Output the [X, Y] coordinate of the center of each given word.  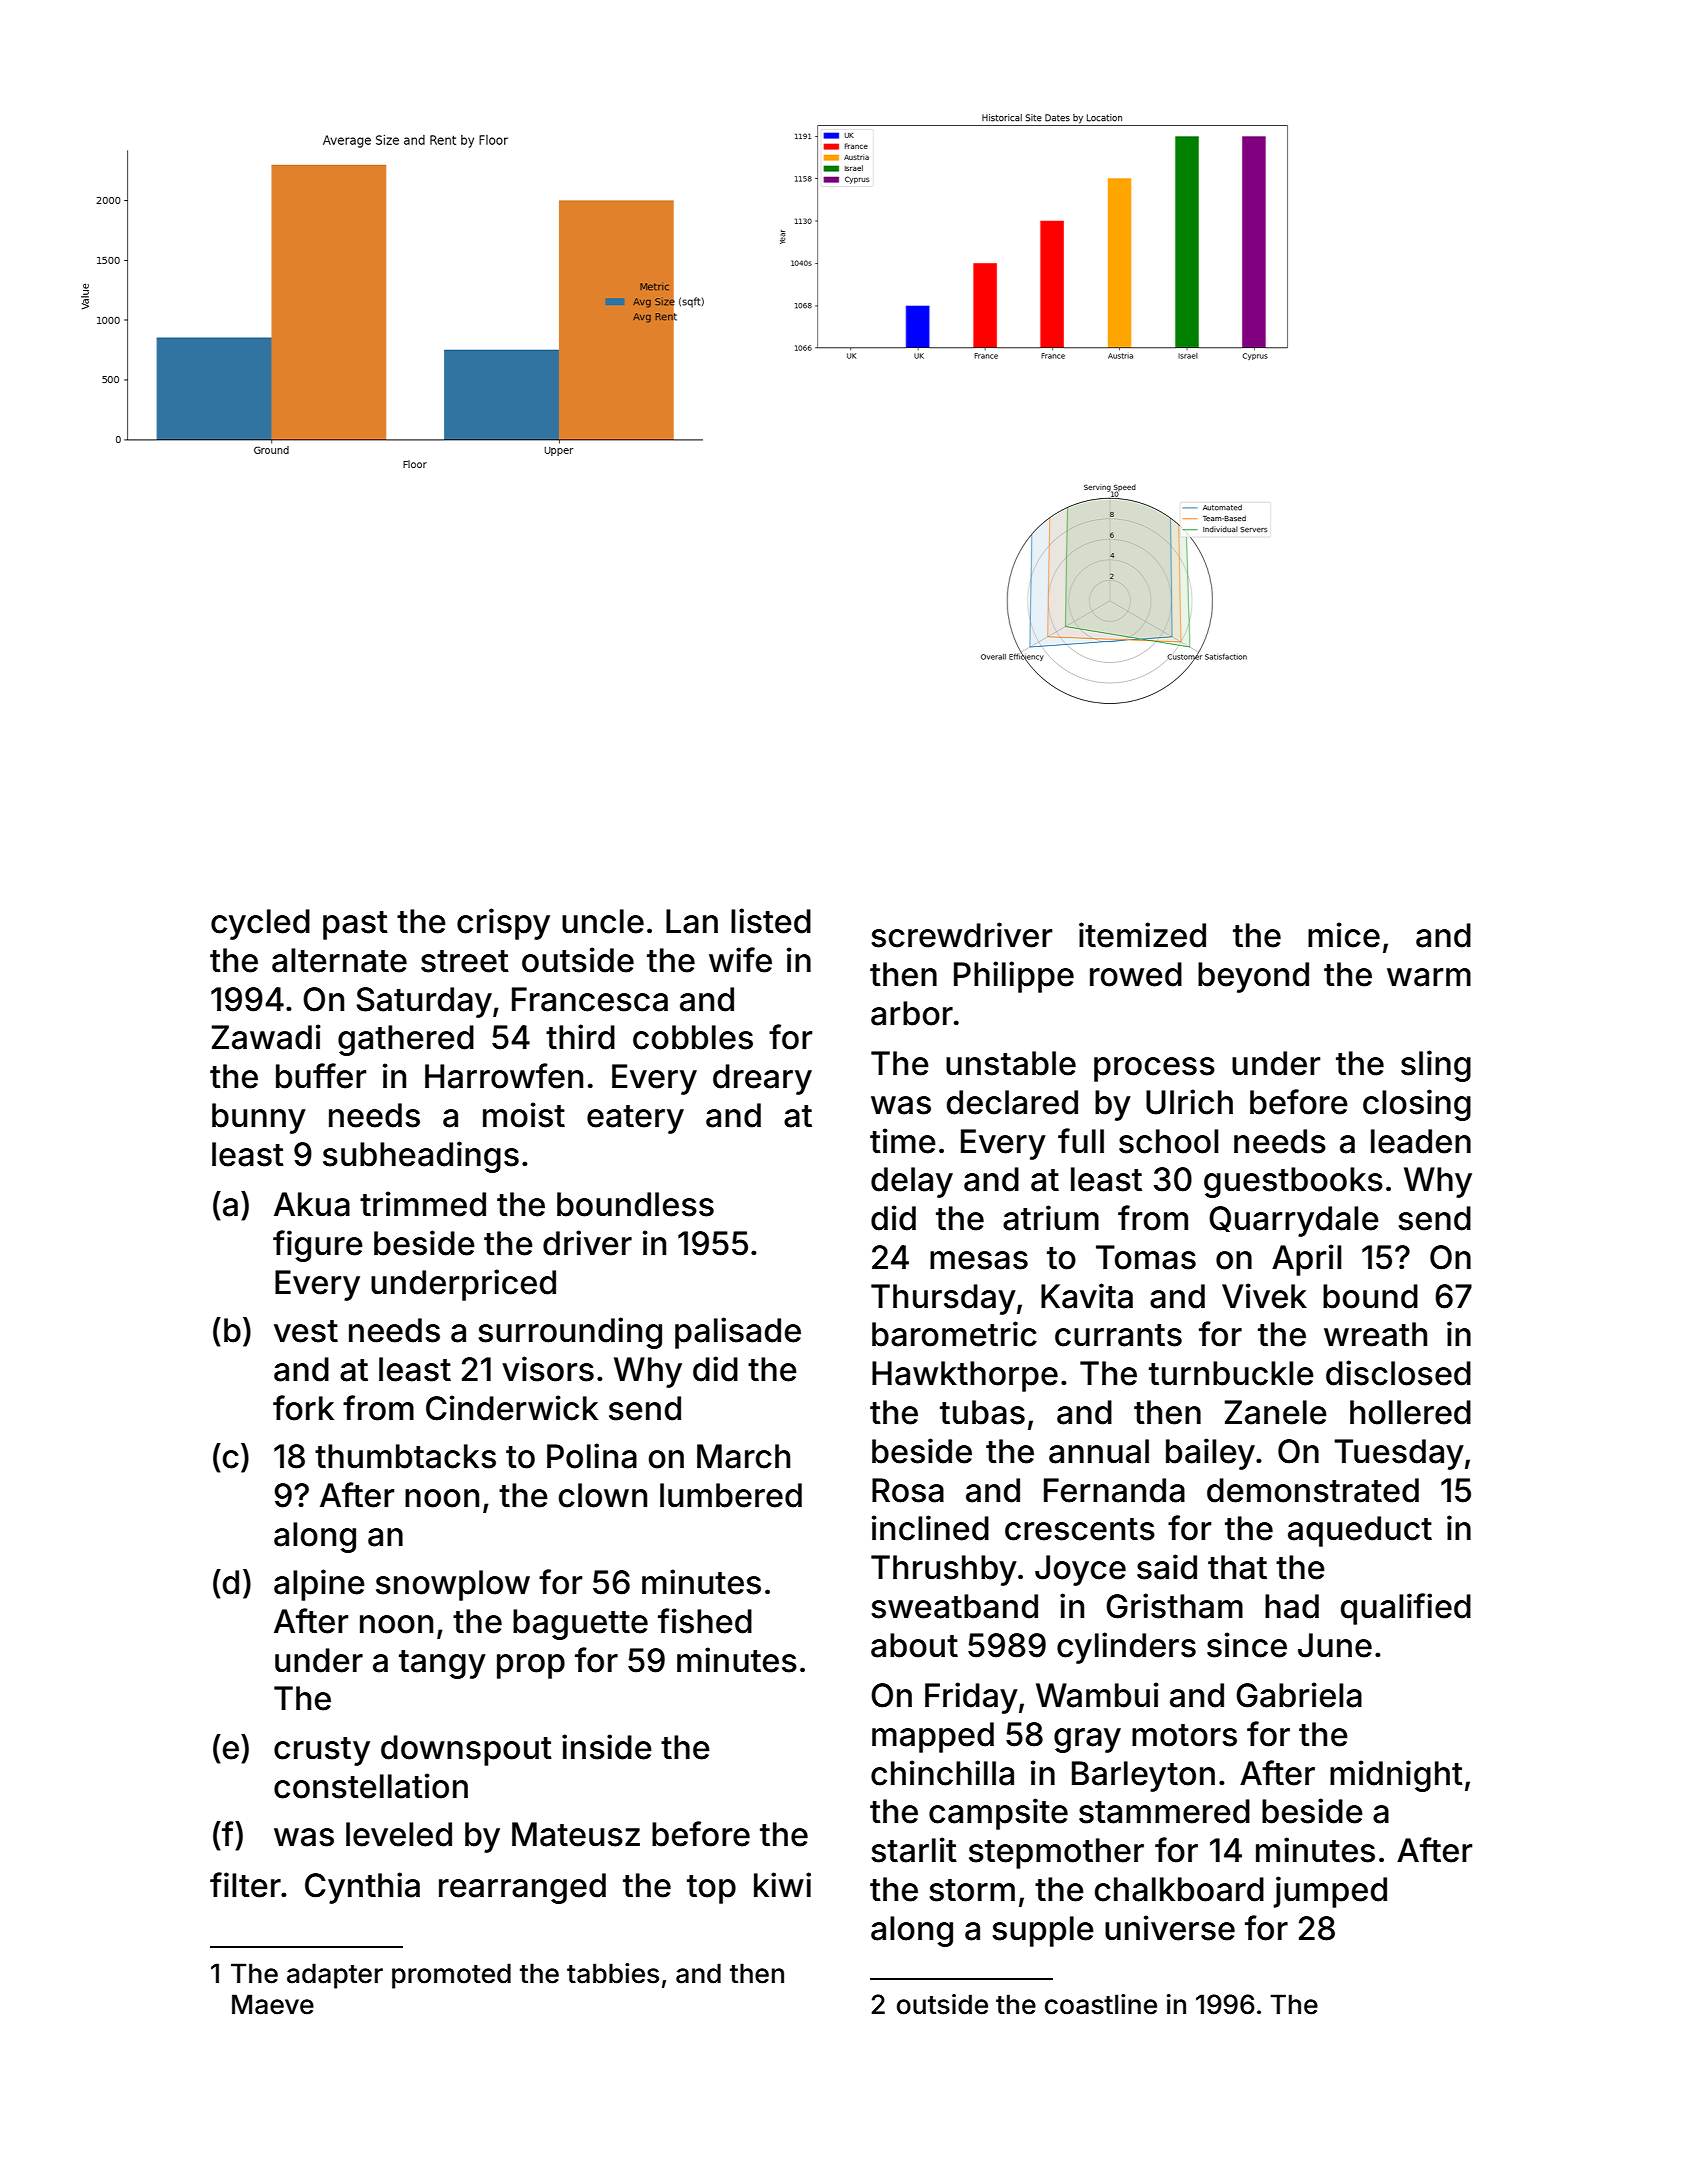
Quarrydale [1294, 1221]
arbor [912, 1013]
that [1237, 1567]
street [465, 961]
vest [306, 1331]
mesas [979, 1260]
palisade [738, 1333]
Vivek [1264, 1296]
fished [705, 1621]
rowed [1136, 974]
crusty [322, 1751]
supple [1043, 1931]
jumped [1330, 1892]
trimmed [423, 1204]
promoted [451, 1976]
